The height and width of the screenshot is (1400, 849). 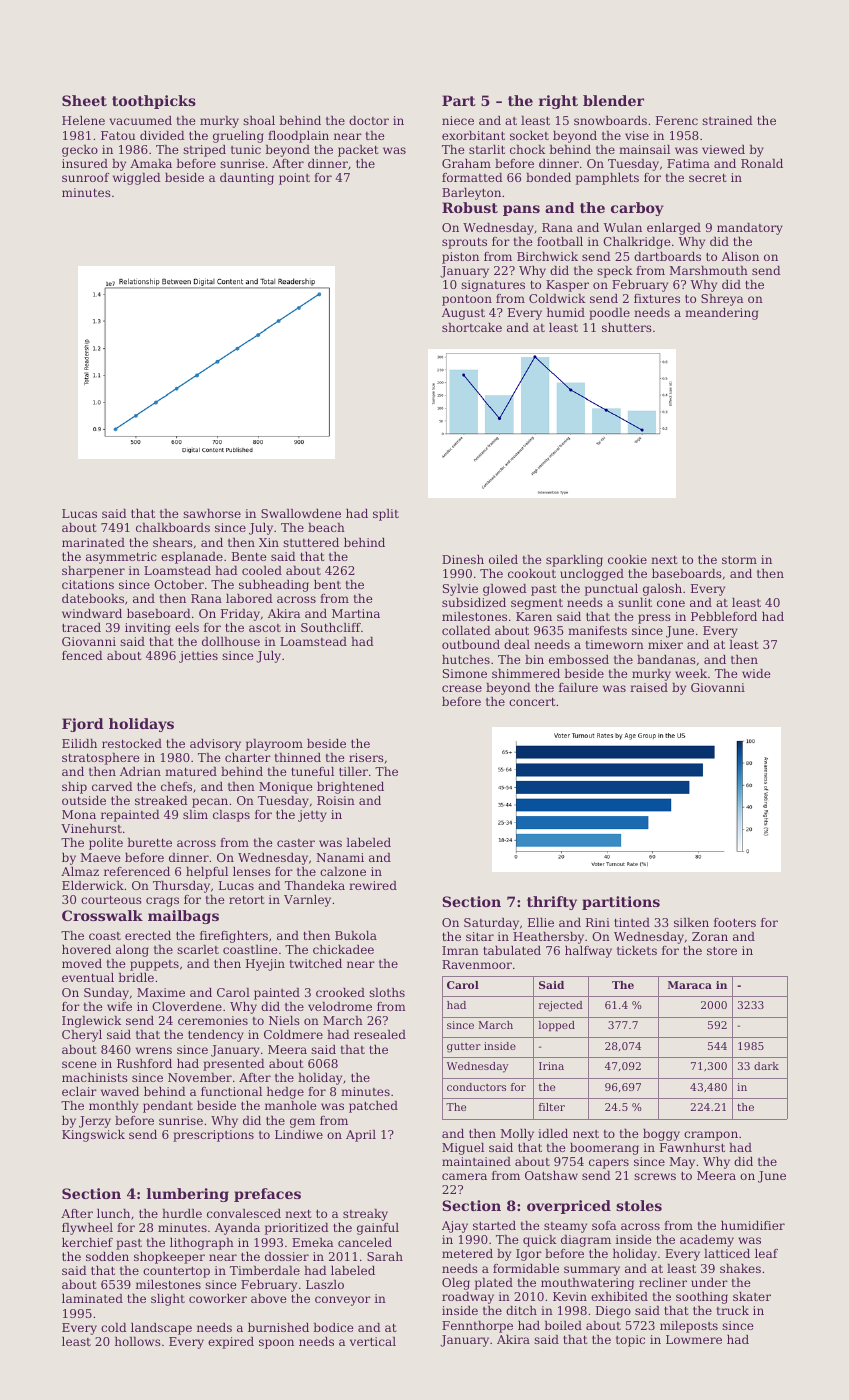 What do you see at coordinates (722, 951) in the screenshot?
I see `store` at bounding box center [722, 951].
